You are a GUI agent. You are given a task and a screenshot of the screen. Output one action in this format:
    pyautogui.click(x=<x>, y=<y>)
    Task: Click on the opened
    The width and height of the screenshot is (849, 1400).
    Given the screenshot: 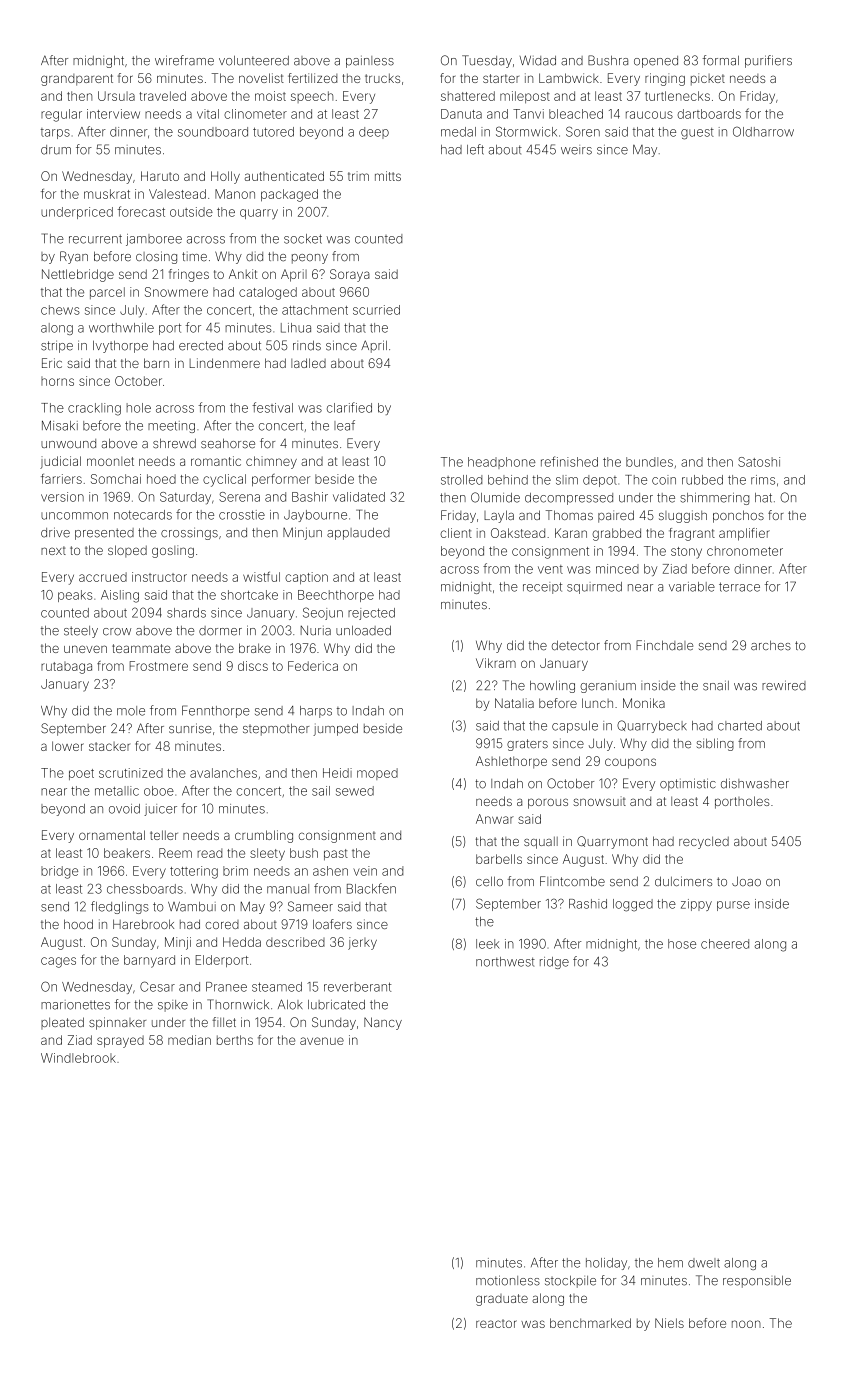 What is the action you would take?
    pyautogui.click(x=656, y=62)
